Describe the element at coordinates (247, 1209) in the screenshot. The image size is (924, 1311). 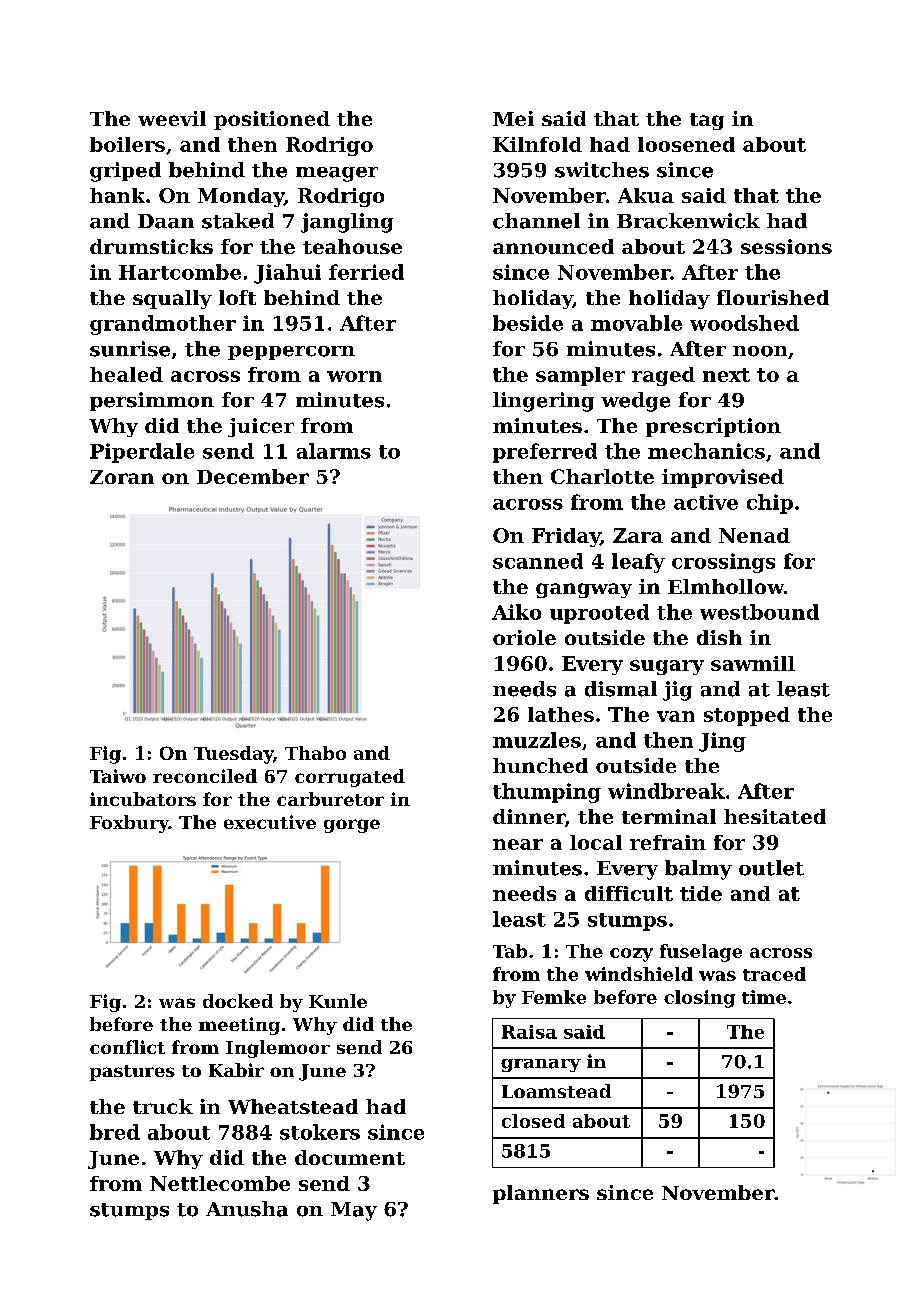
I see `Anusha` at that location.
